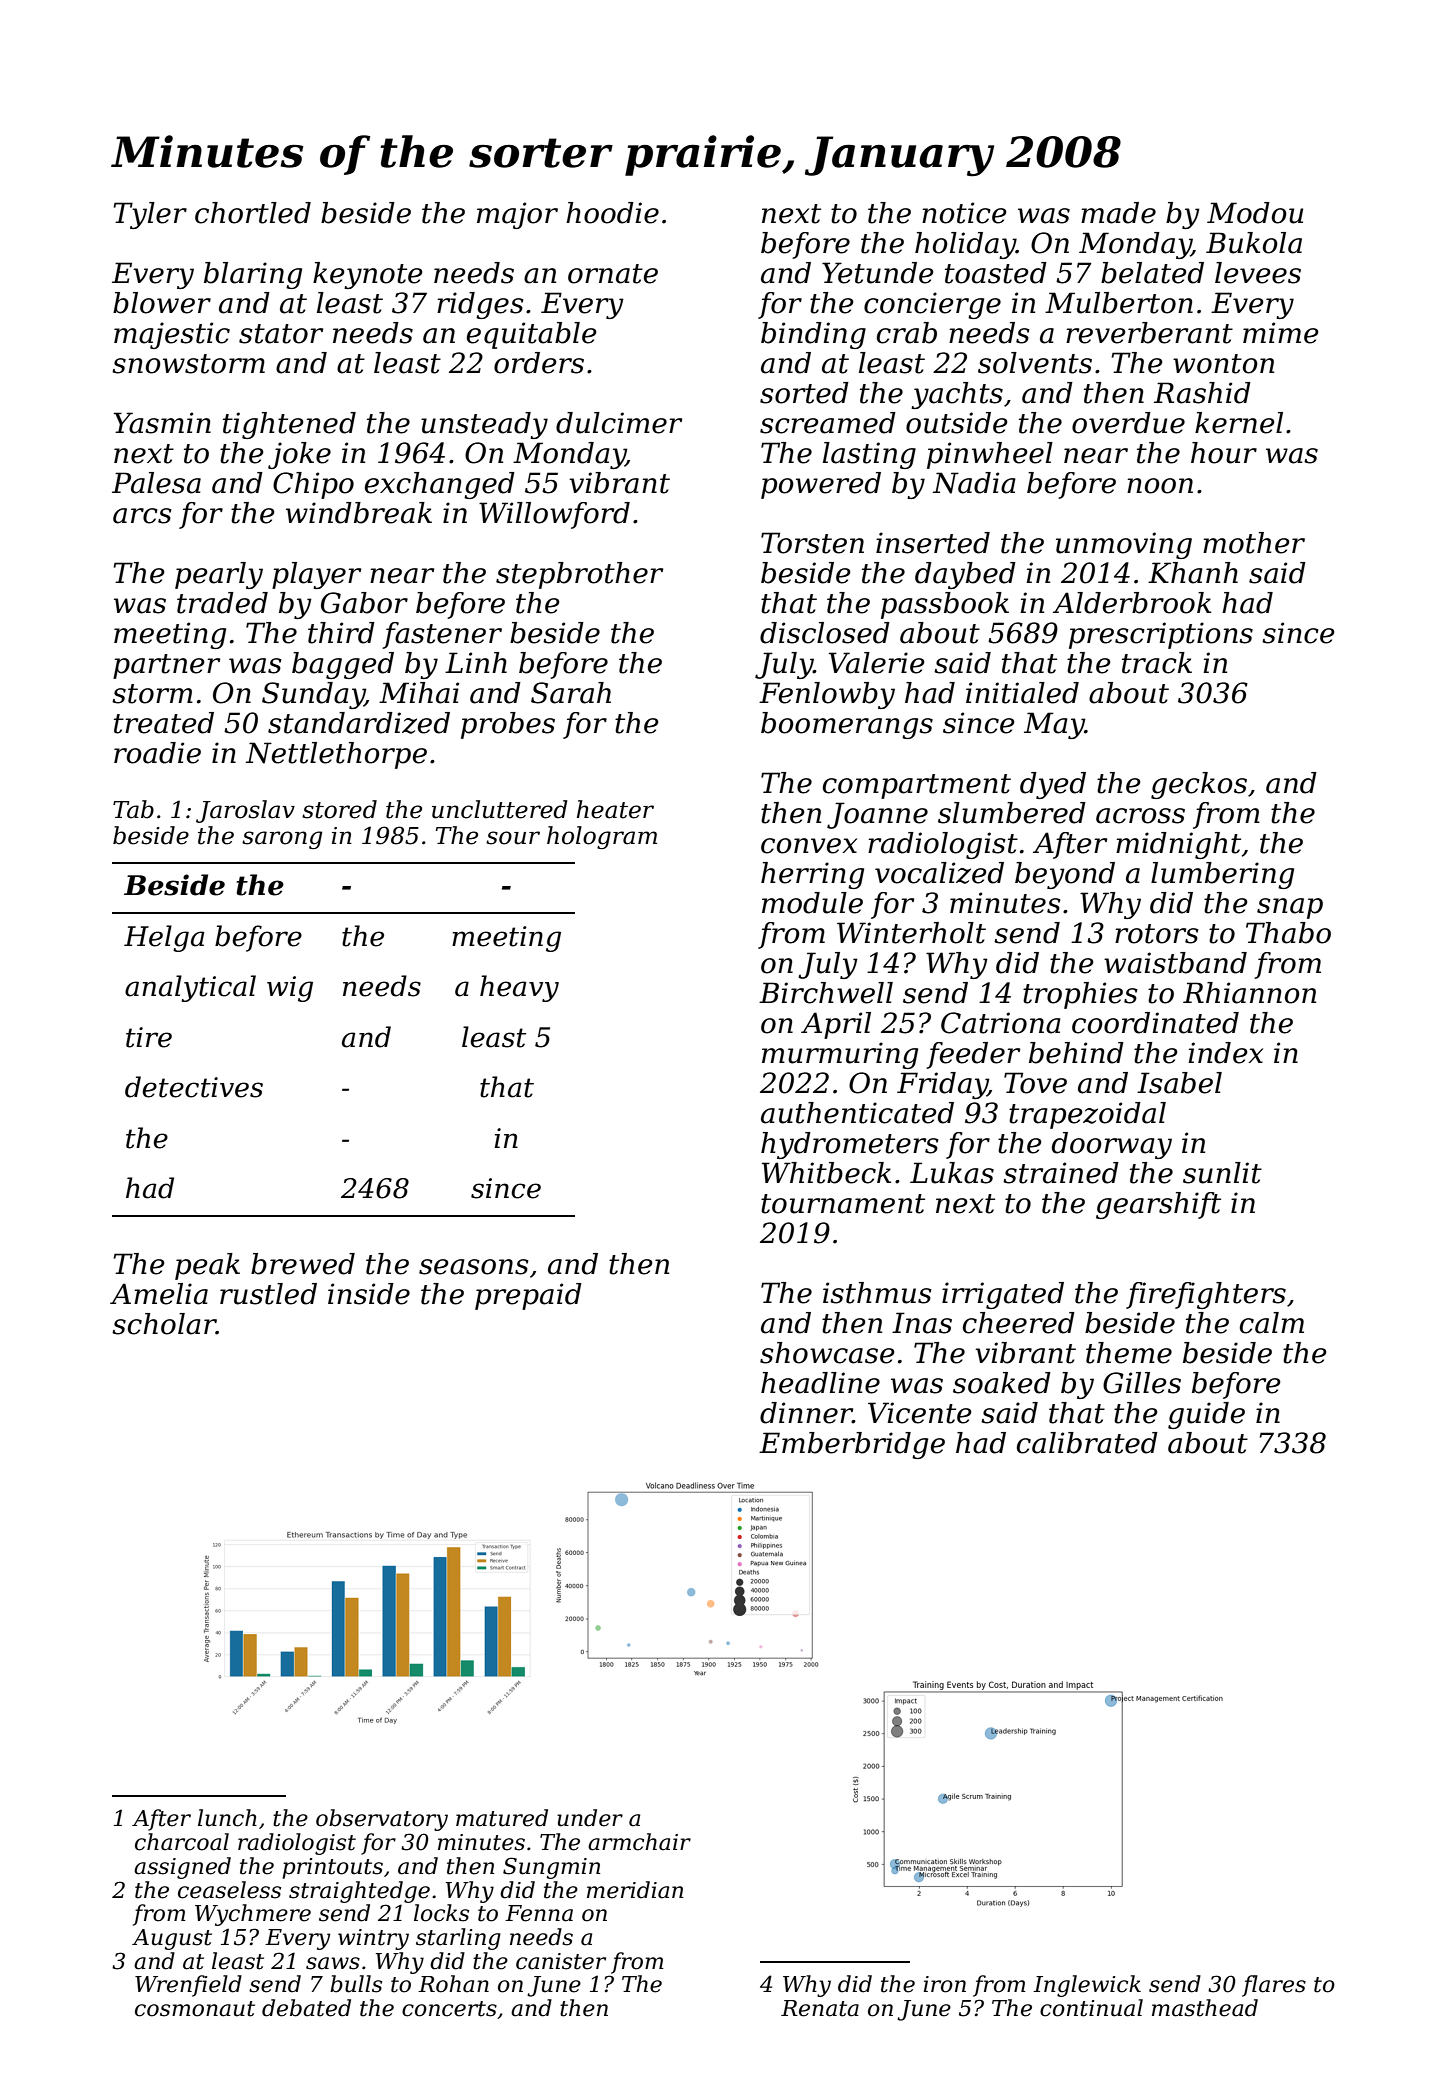  I want to click on noon, so click(1160, 486).
